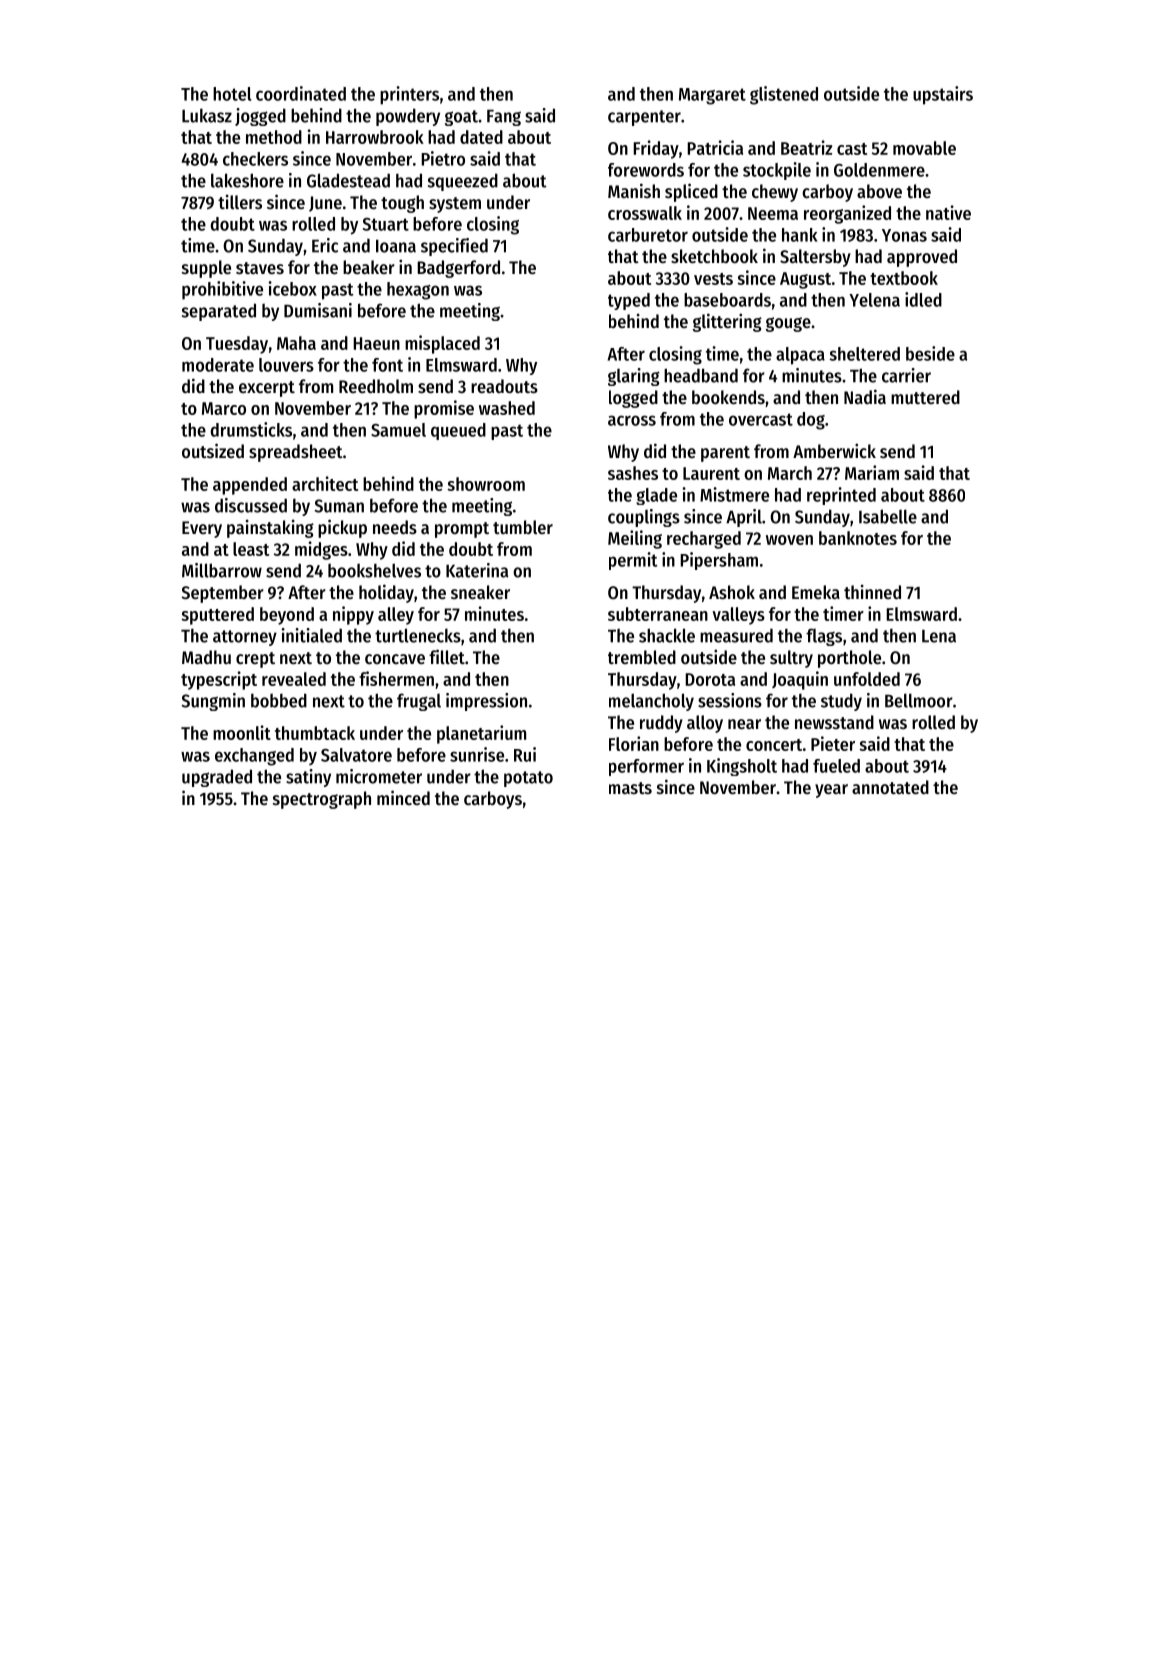 This screenshot has height=1654, width=1165. I want to click on Margaret, so click(712, 96).
